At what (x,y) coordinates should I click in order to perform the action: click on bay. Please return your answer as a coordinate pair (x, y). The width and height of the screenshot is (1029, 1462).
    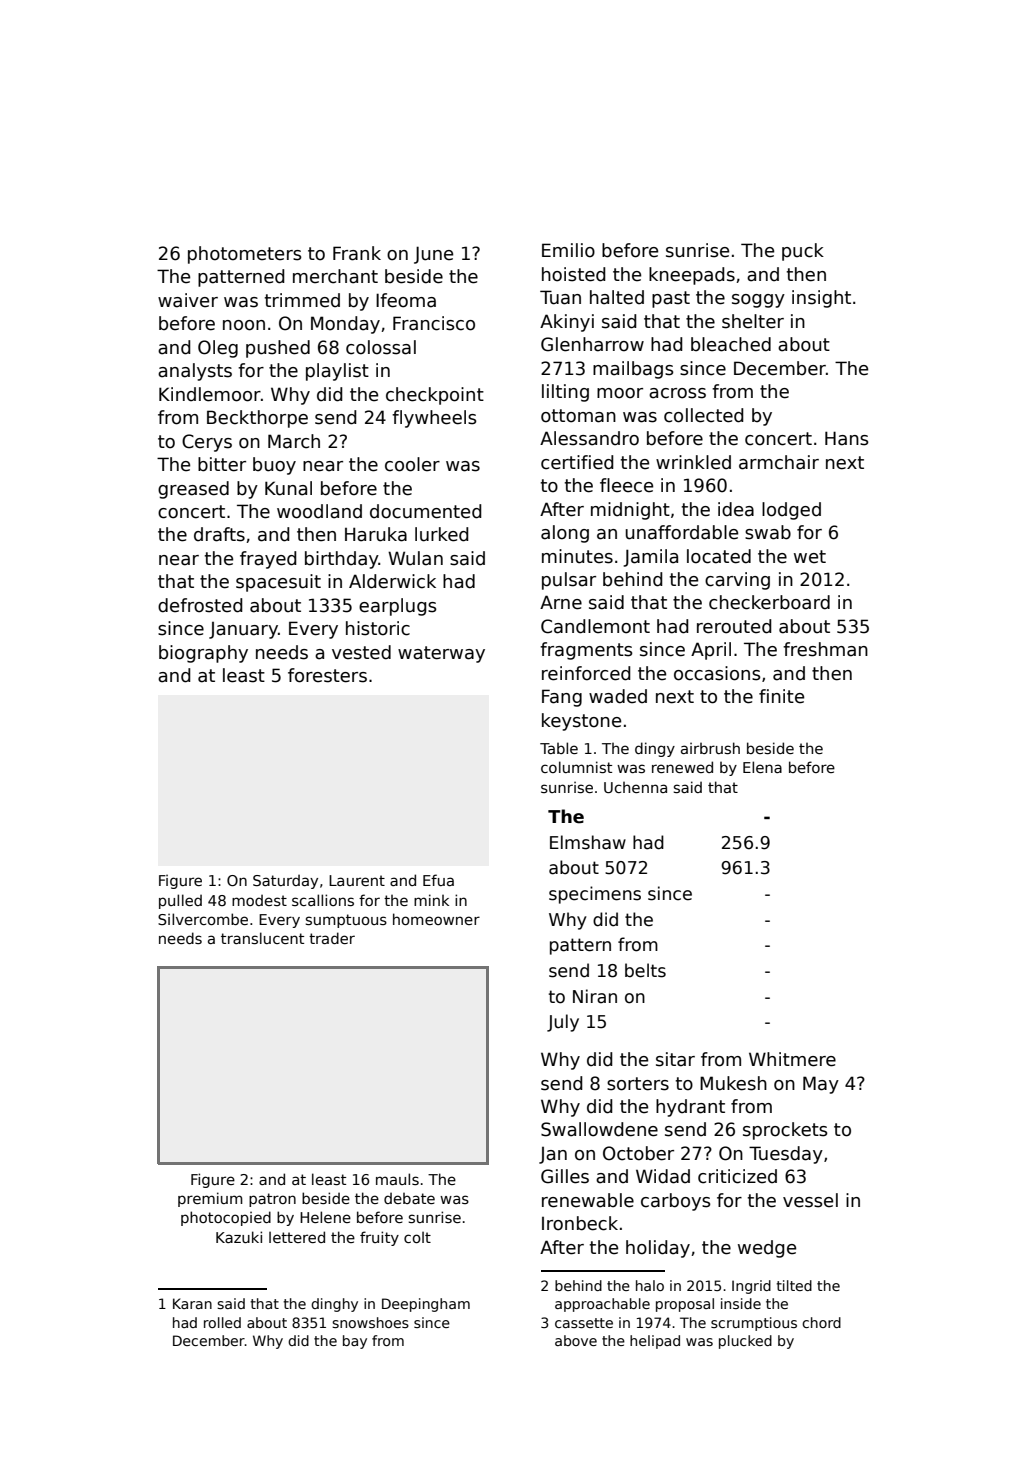
    Looking at the image, I should click on (355, 1342).
